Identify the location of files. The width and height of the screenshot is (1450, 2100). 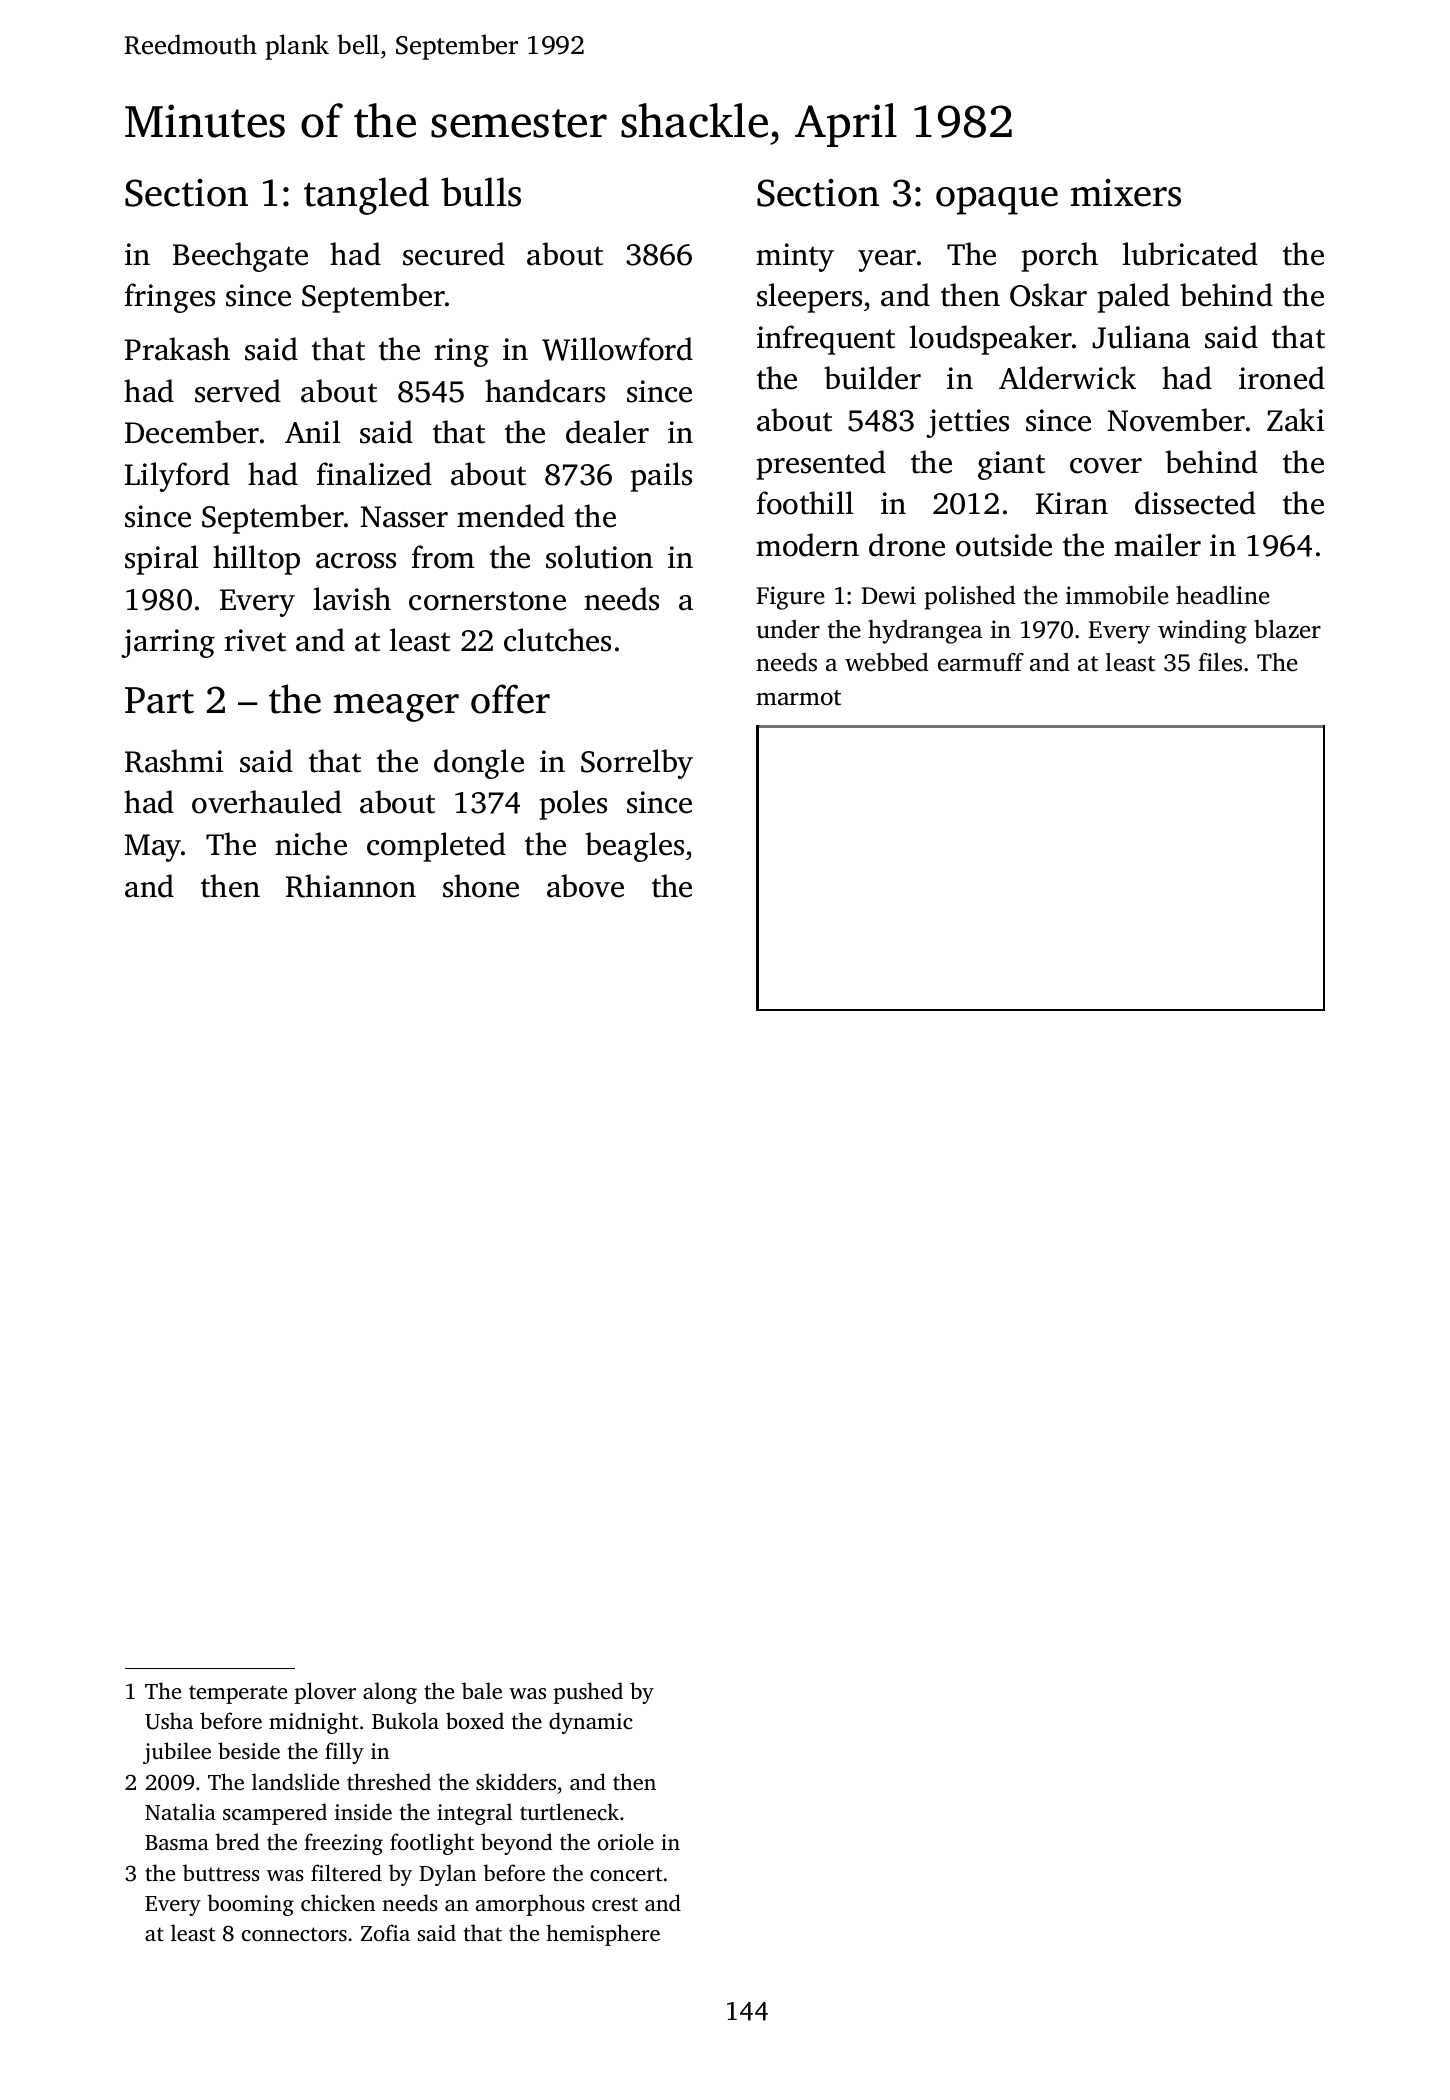
(1220, 662).
